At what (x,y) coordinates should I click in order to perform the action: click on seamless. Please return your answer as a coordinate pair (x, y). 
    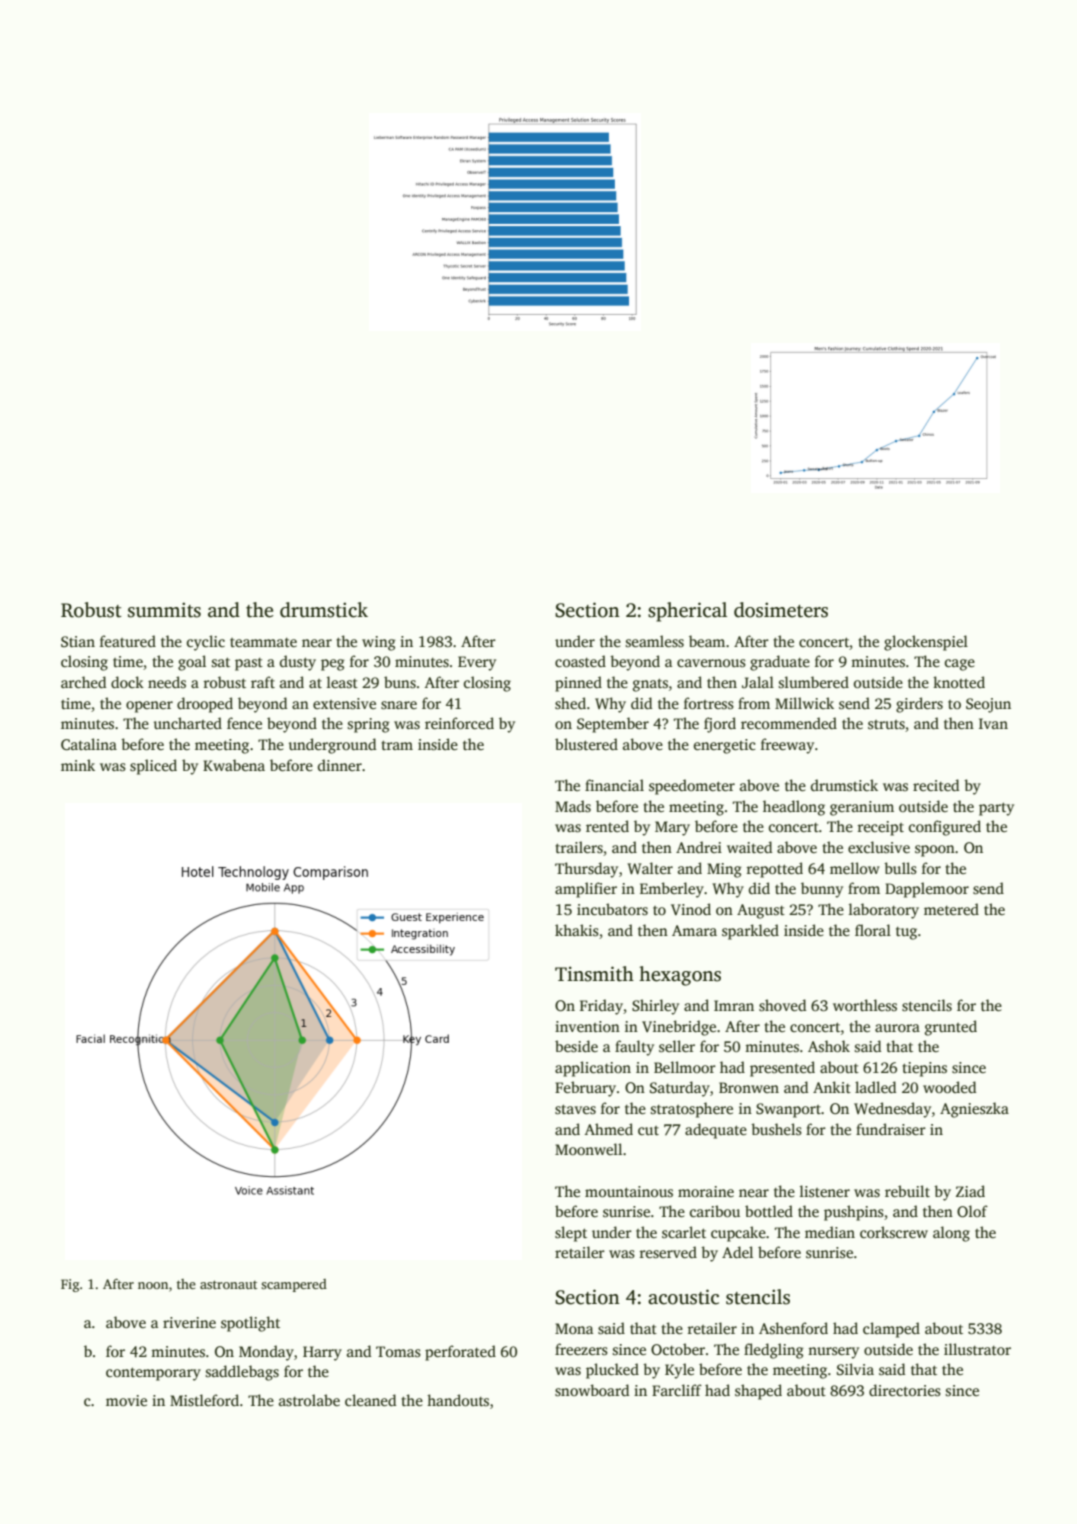
    Looking at the image, I should click on (655, 641).
